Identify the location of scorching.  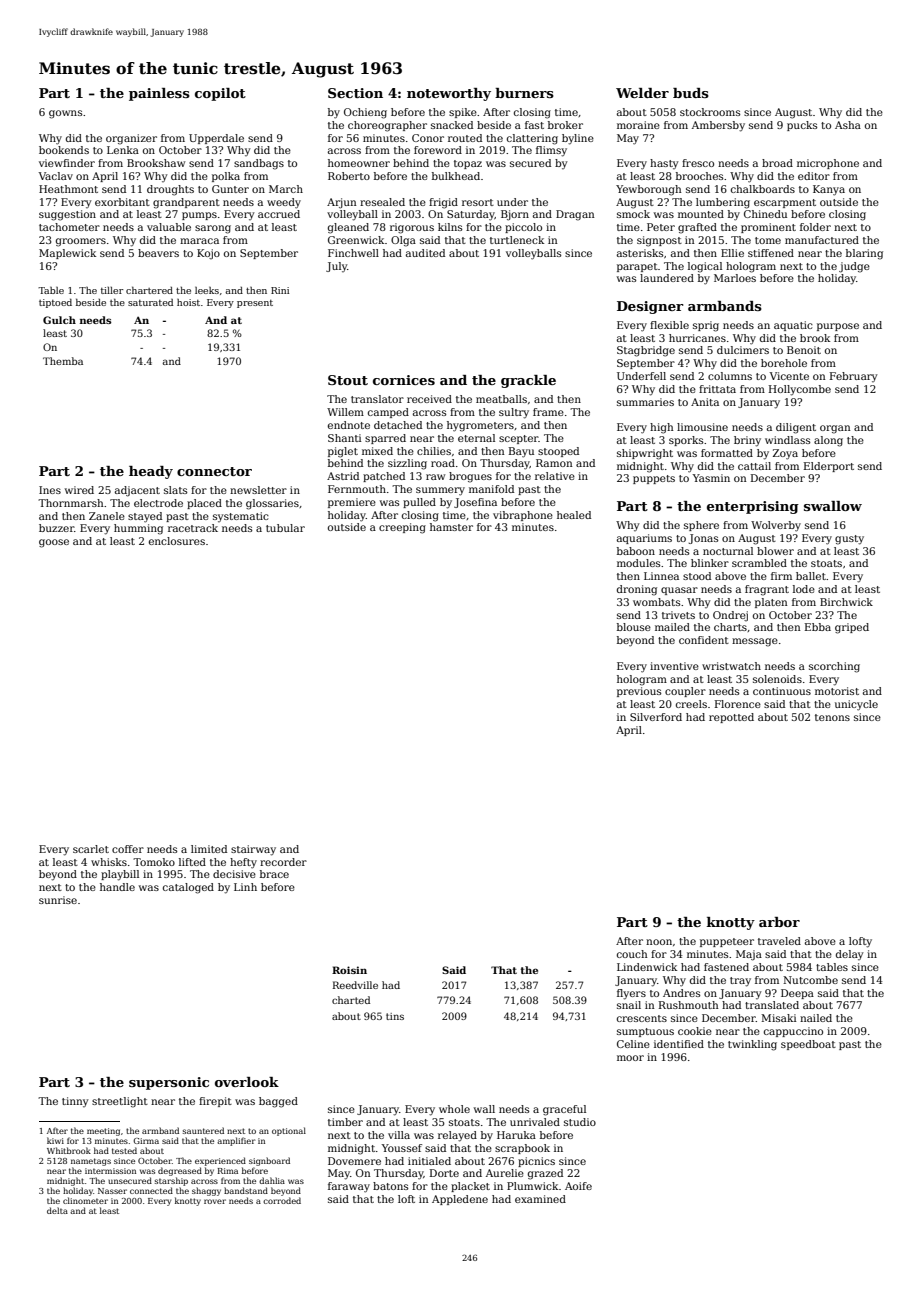
(834, 667).
